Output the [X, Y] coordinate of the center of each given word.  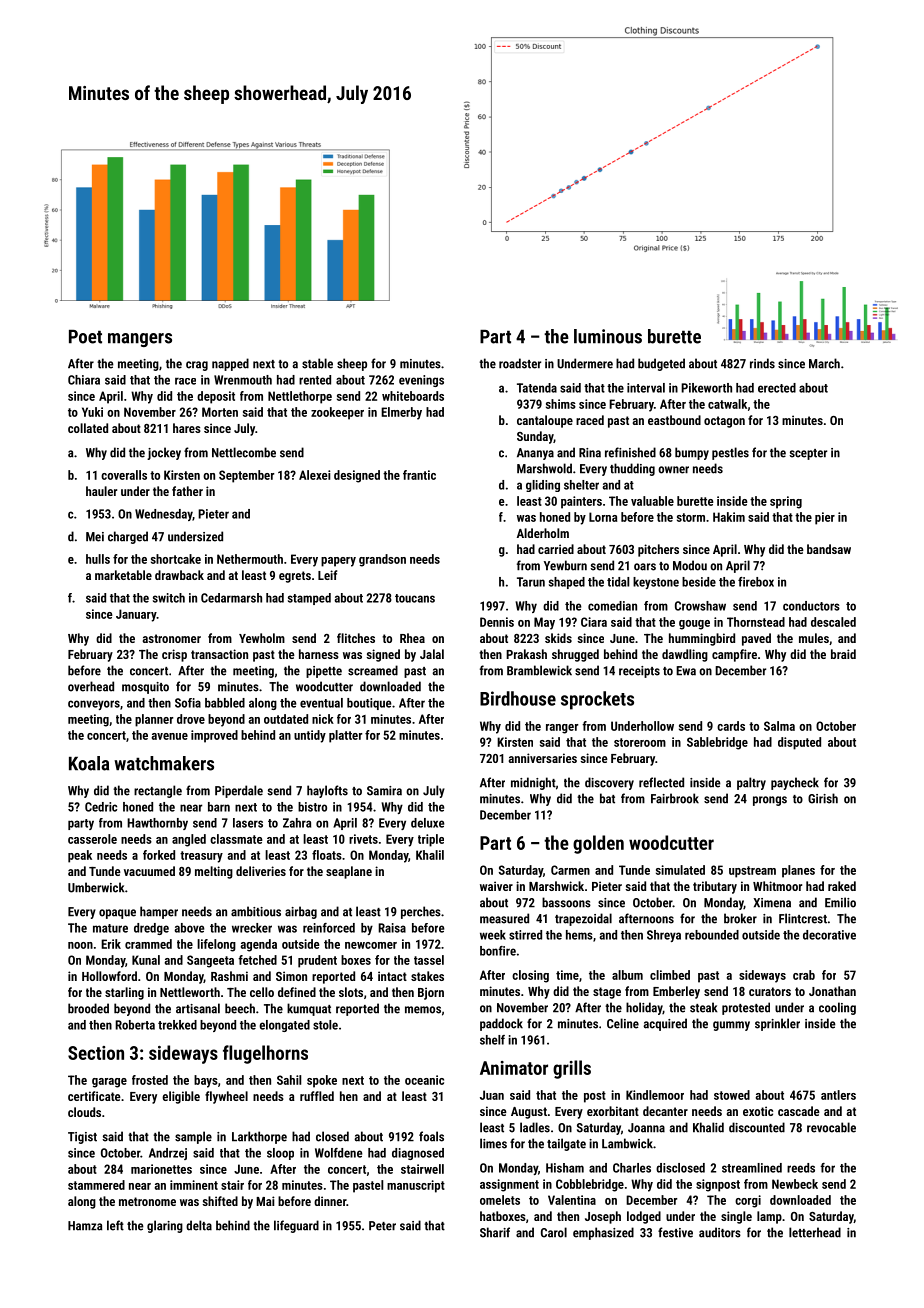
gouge [694, 625]
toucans [415, 598]
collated [88, 428]
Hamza [85, 1226]
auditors [720, 1232]
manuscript [416, 1186]
